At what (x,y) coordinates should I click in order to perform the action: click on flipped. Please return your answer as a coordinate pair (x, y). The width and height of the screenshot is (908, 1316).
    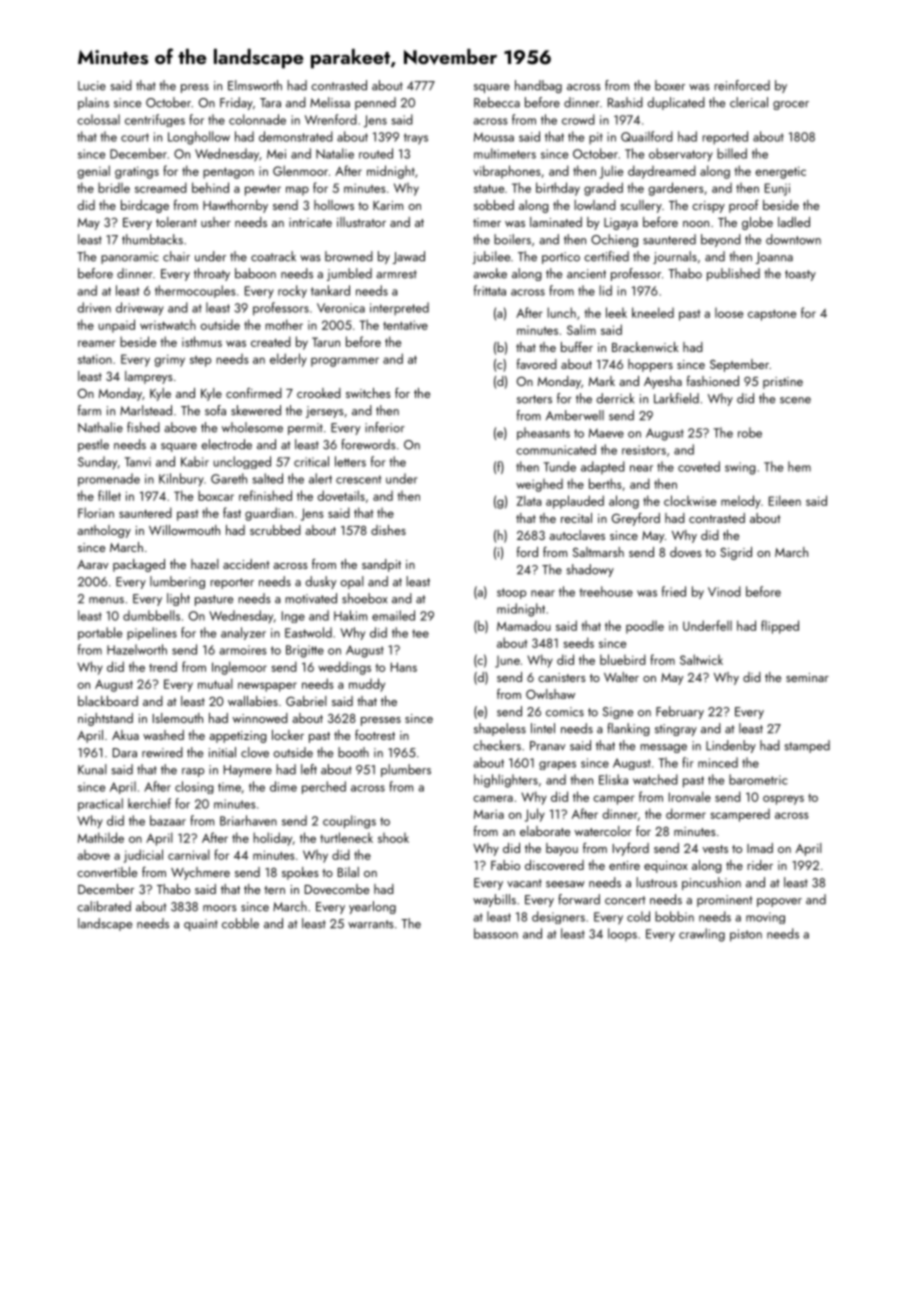
    Looking at the image, I should click on (780, 627).
